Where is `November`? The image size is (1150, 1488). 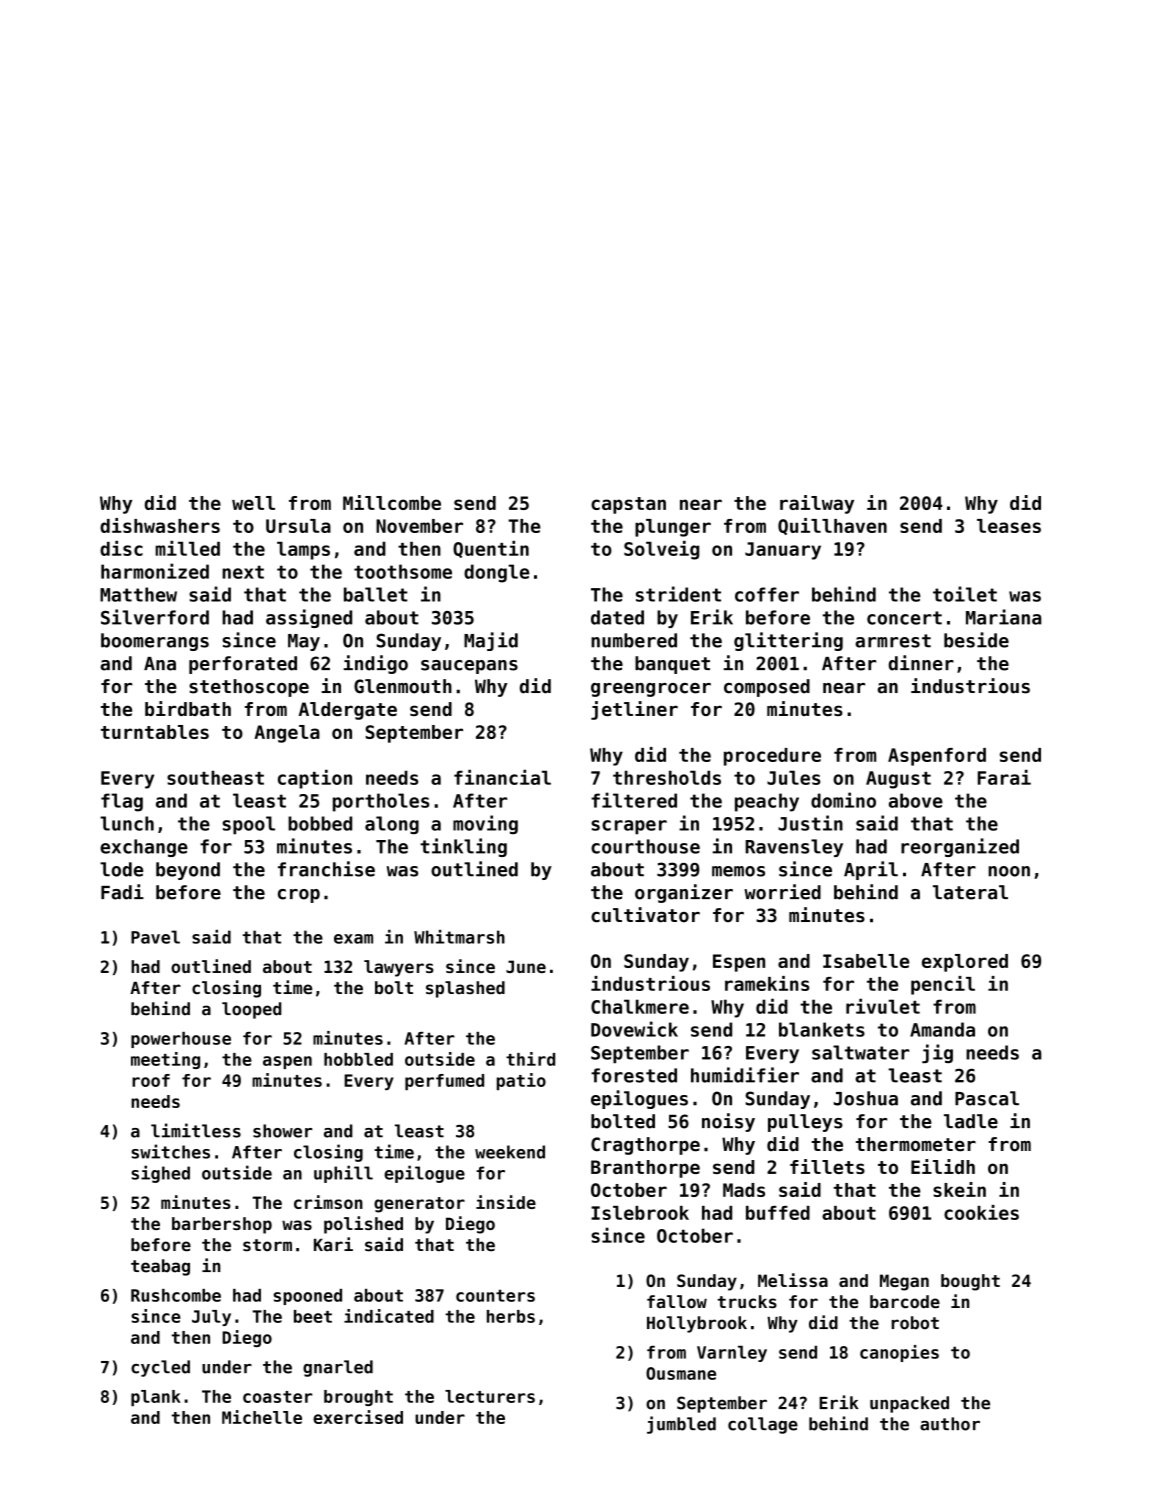
November is located at coordinates (419, 526).
